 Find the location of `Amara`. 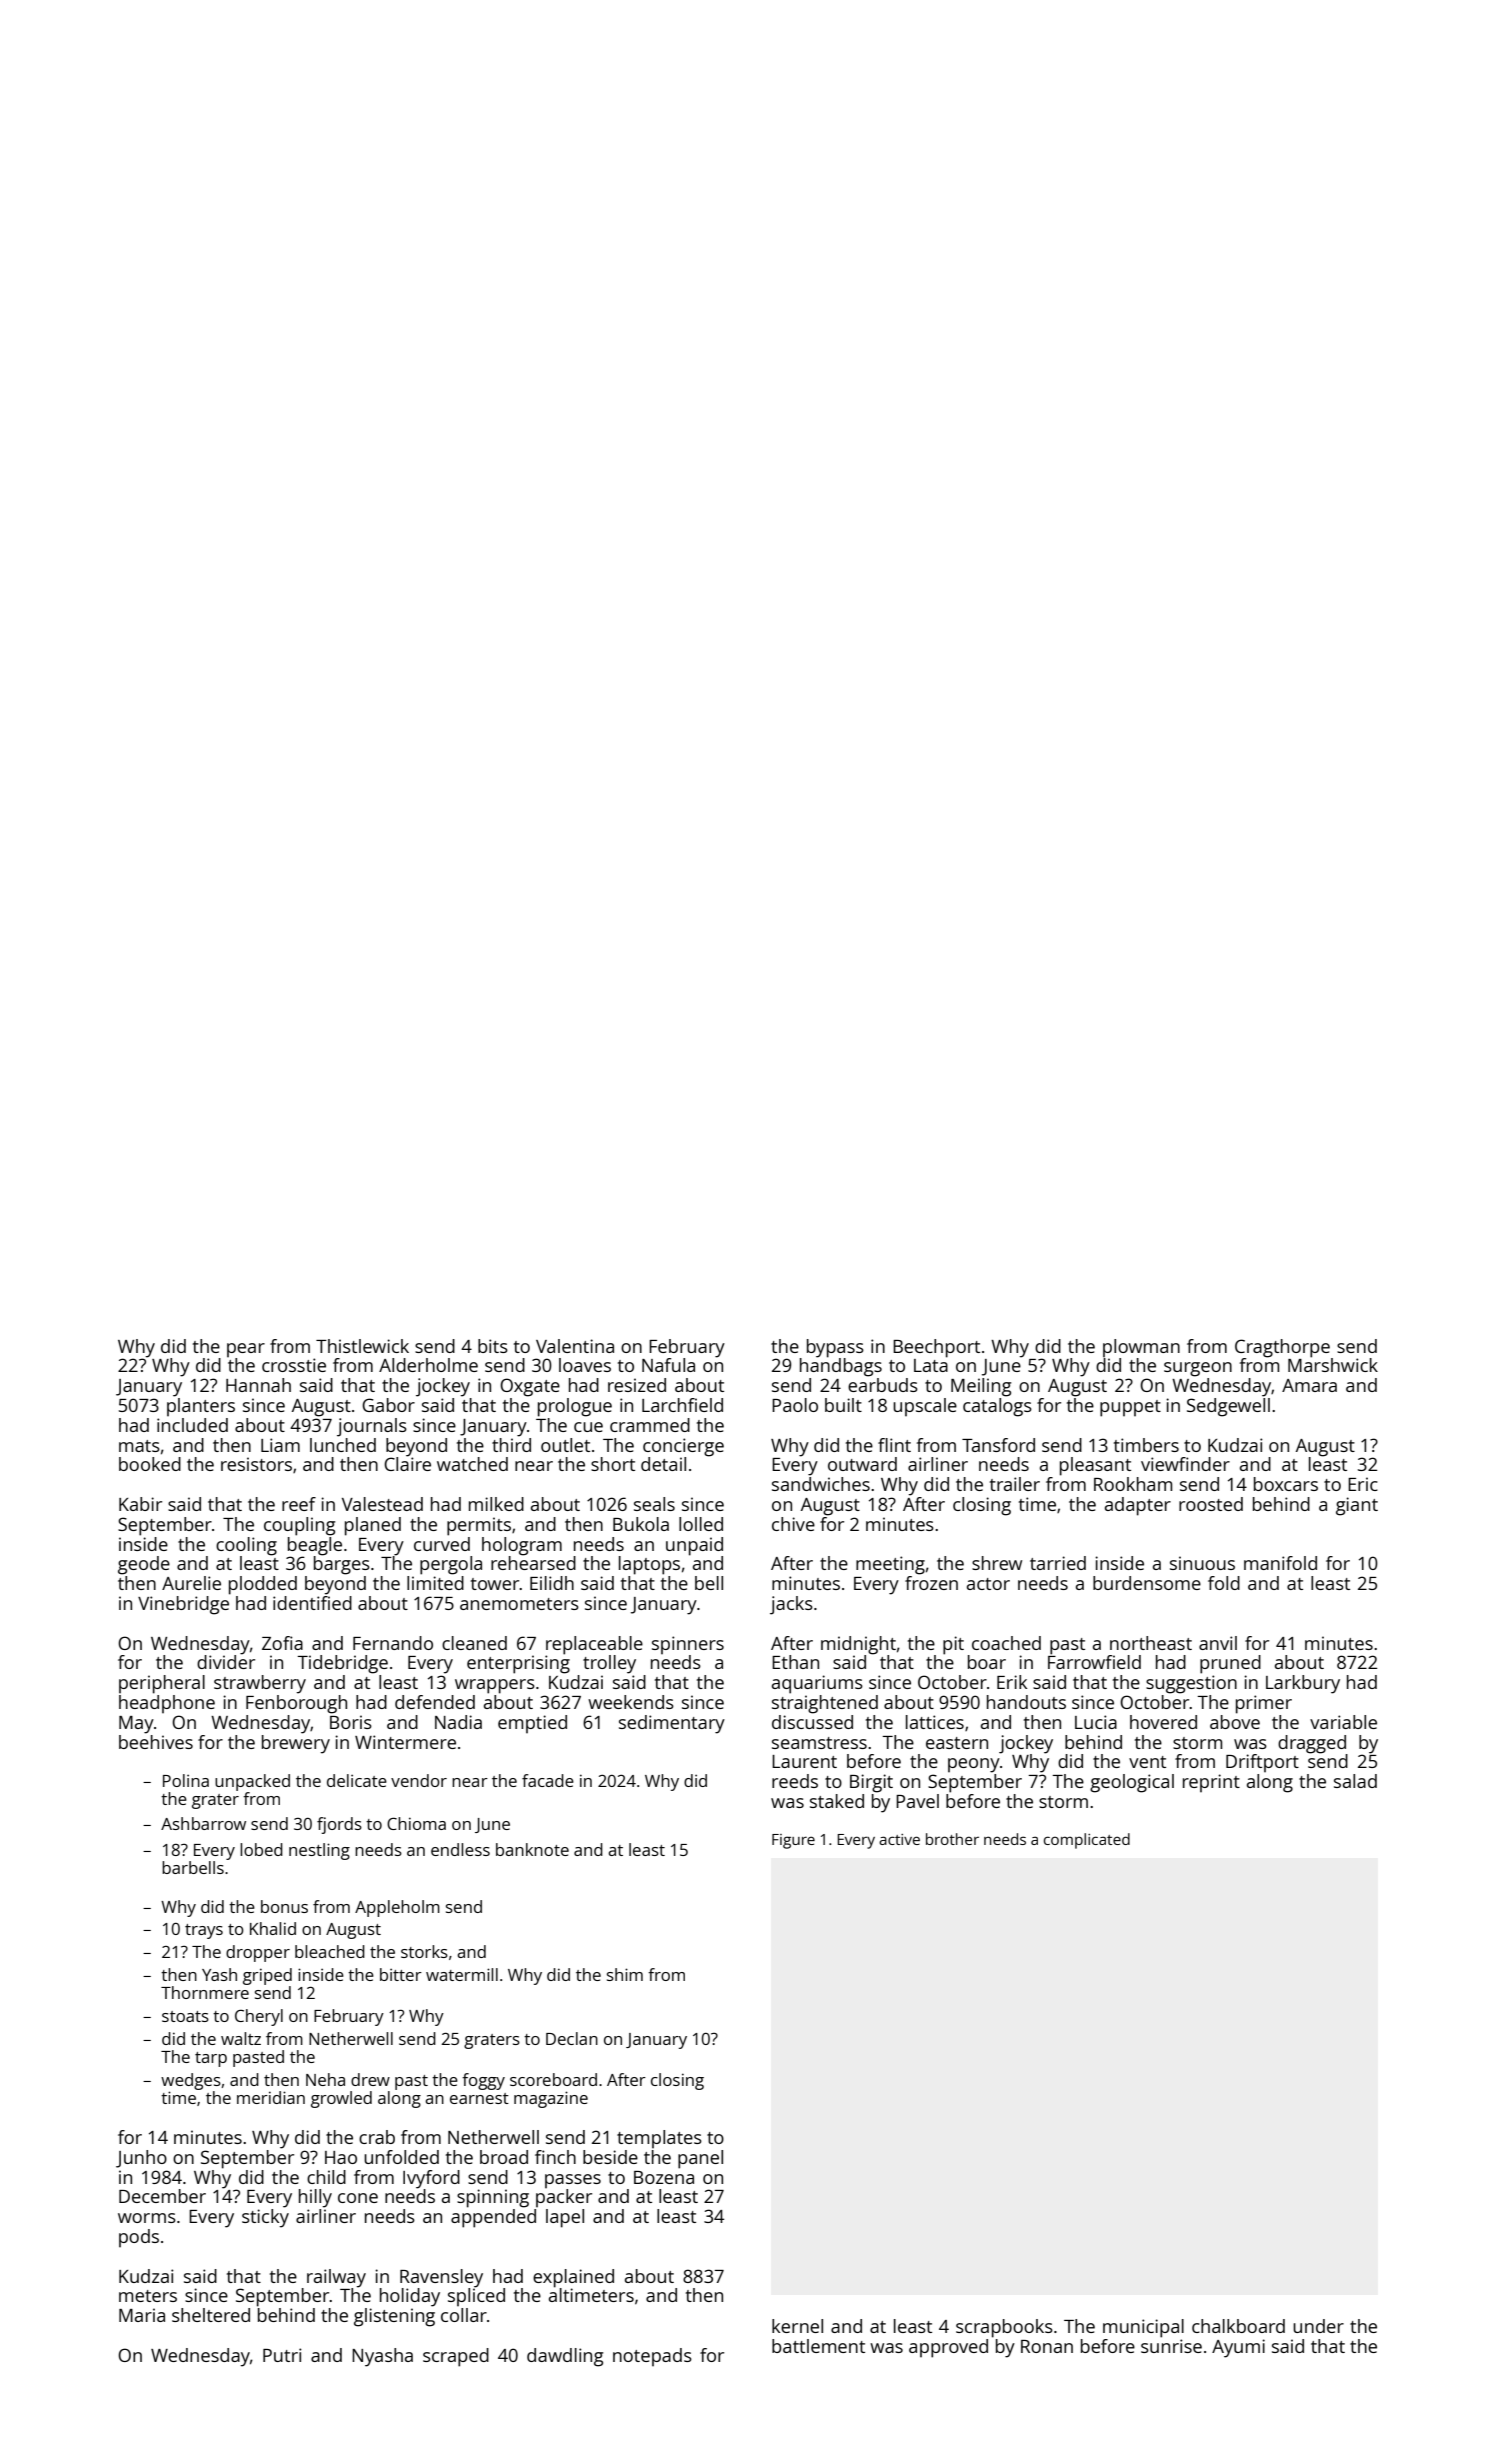

Amara is located at coordinates (1309, 1385).
